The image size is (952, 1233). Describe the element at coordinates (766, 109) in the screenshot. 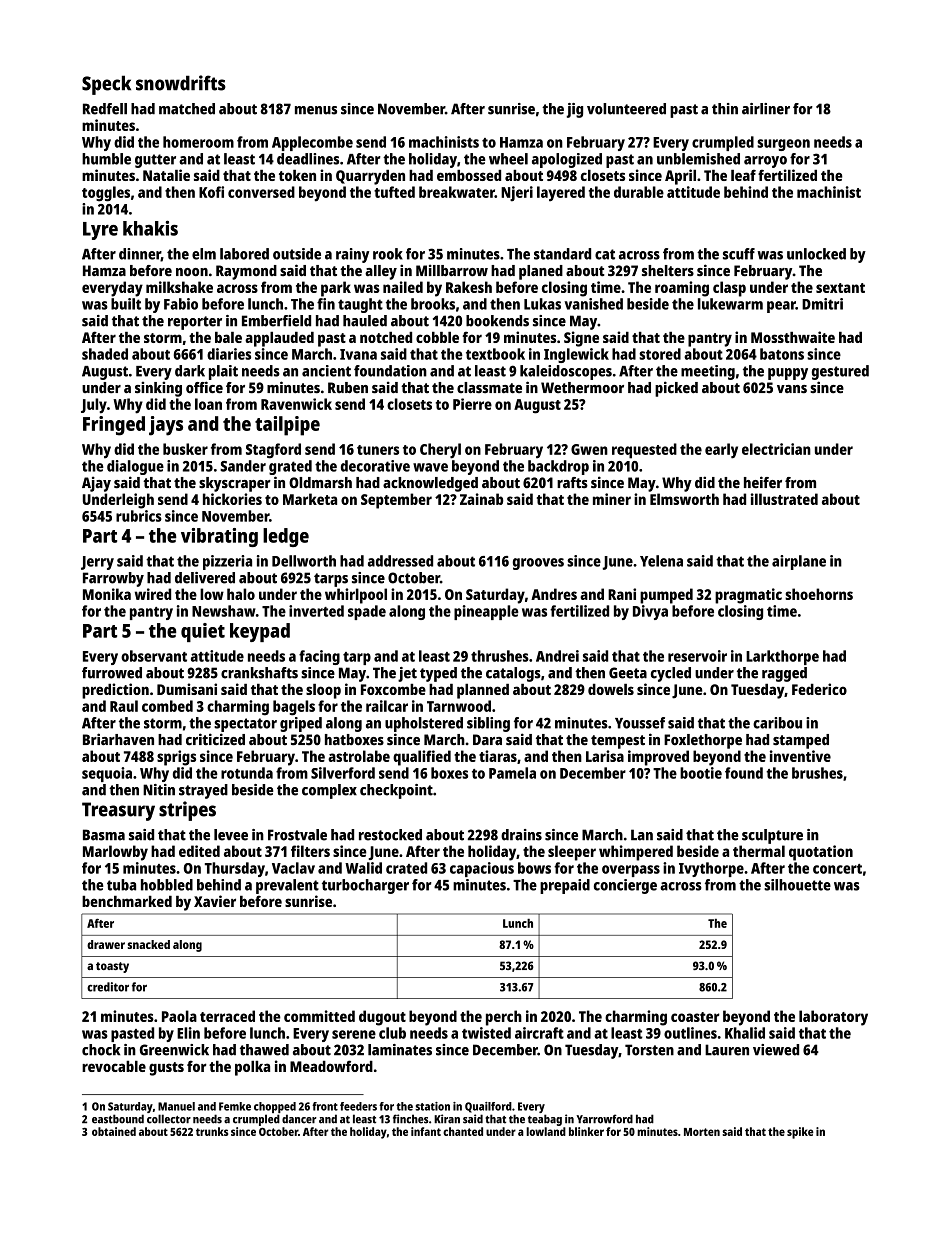

I see `airliner` at that location.
